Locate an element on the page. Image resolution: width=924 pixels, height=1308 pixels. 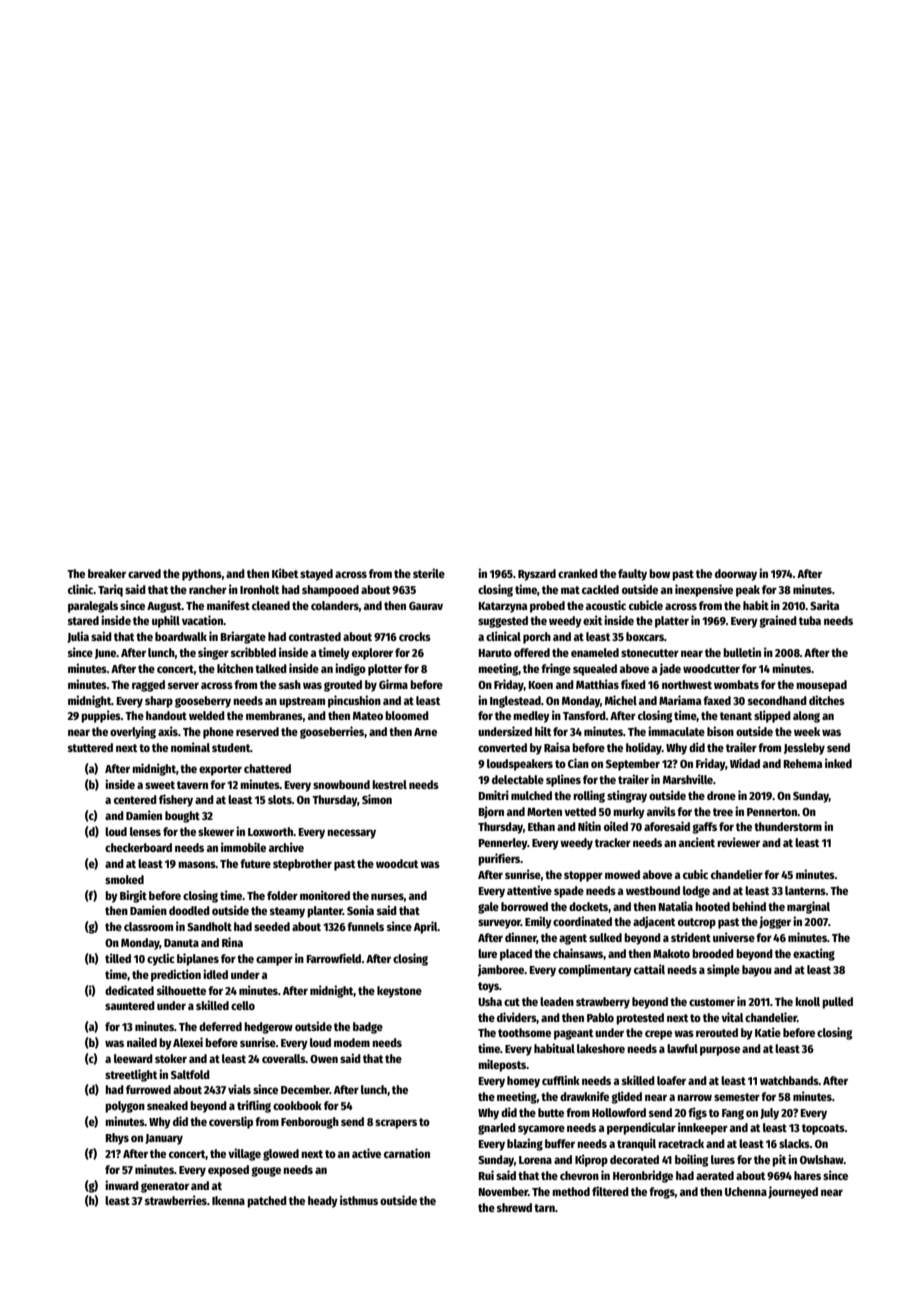
modem is located at coordinates (352, 1042).
